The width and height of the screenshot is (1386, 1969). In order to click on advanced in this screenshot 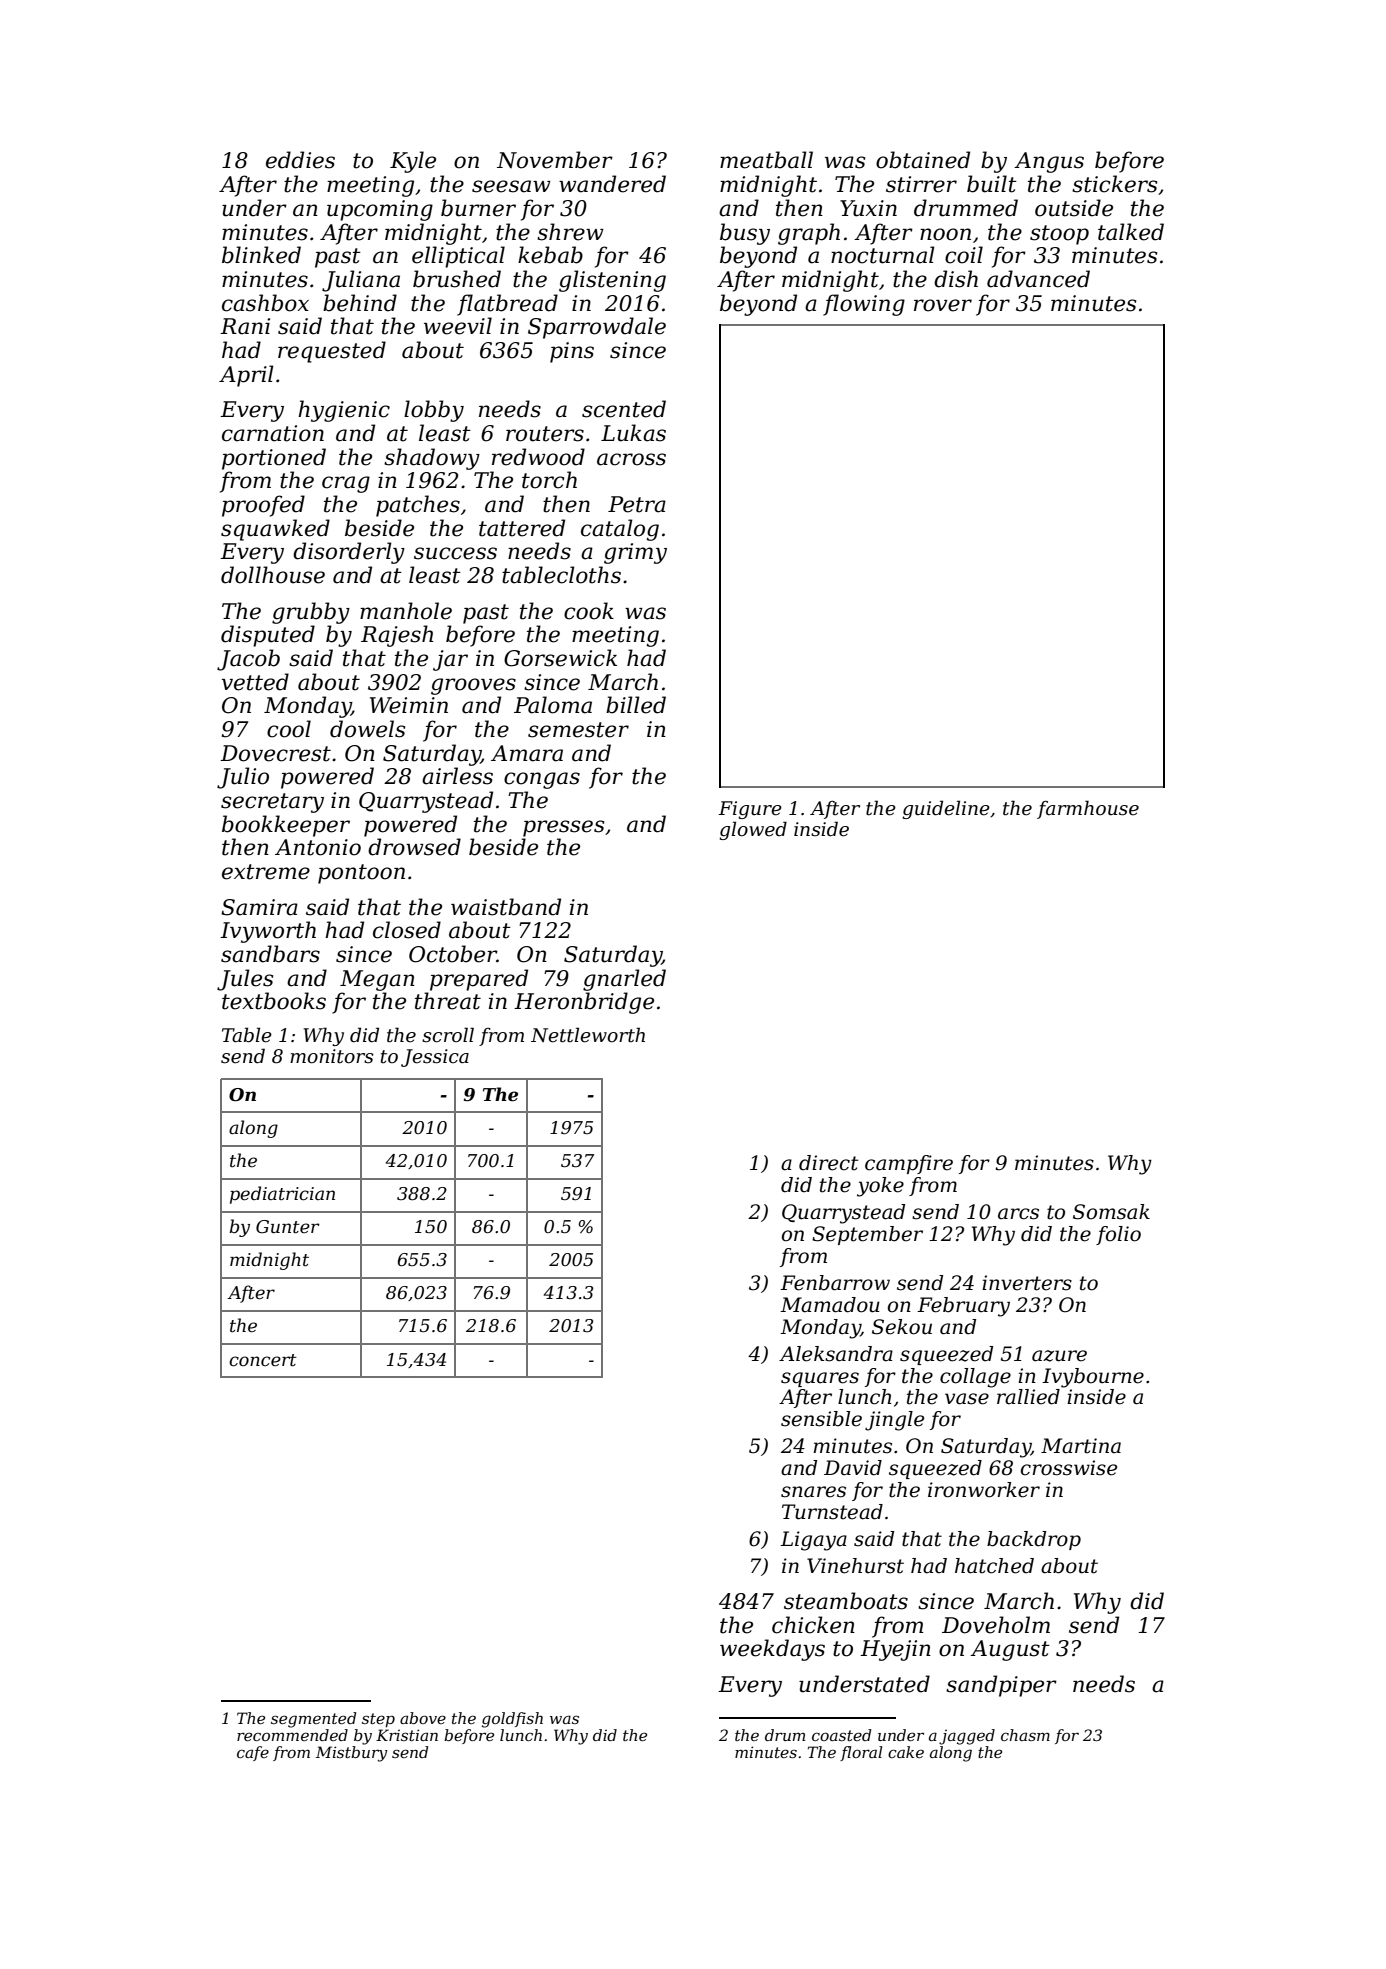, I will do `click(1038, 279)`.
